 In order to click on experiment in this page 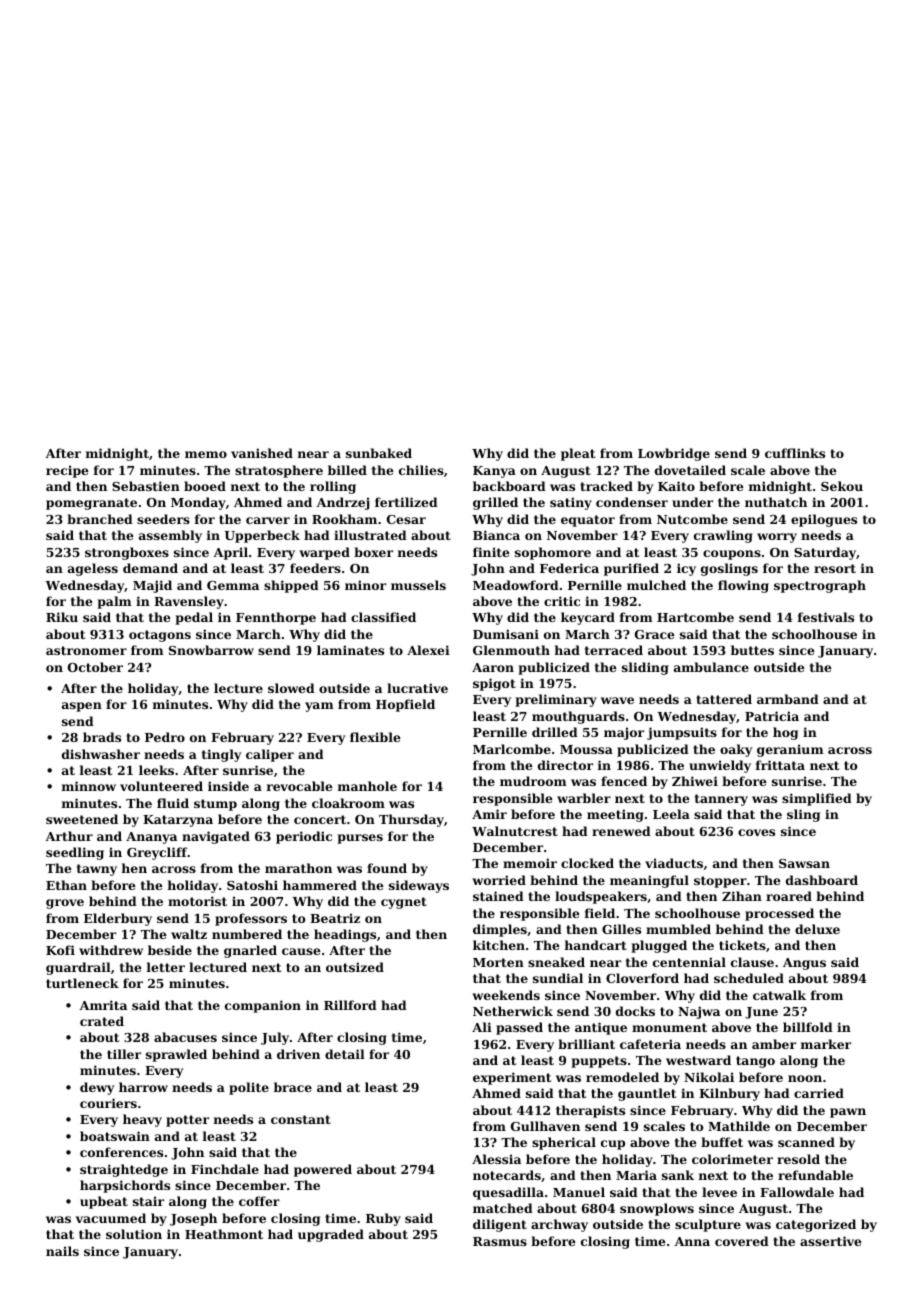, I will do `click(512, 1078)`.
